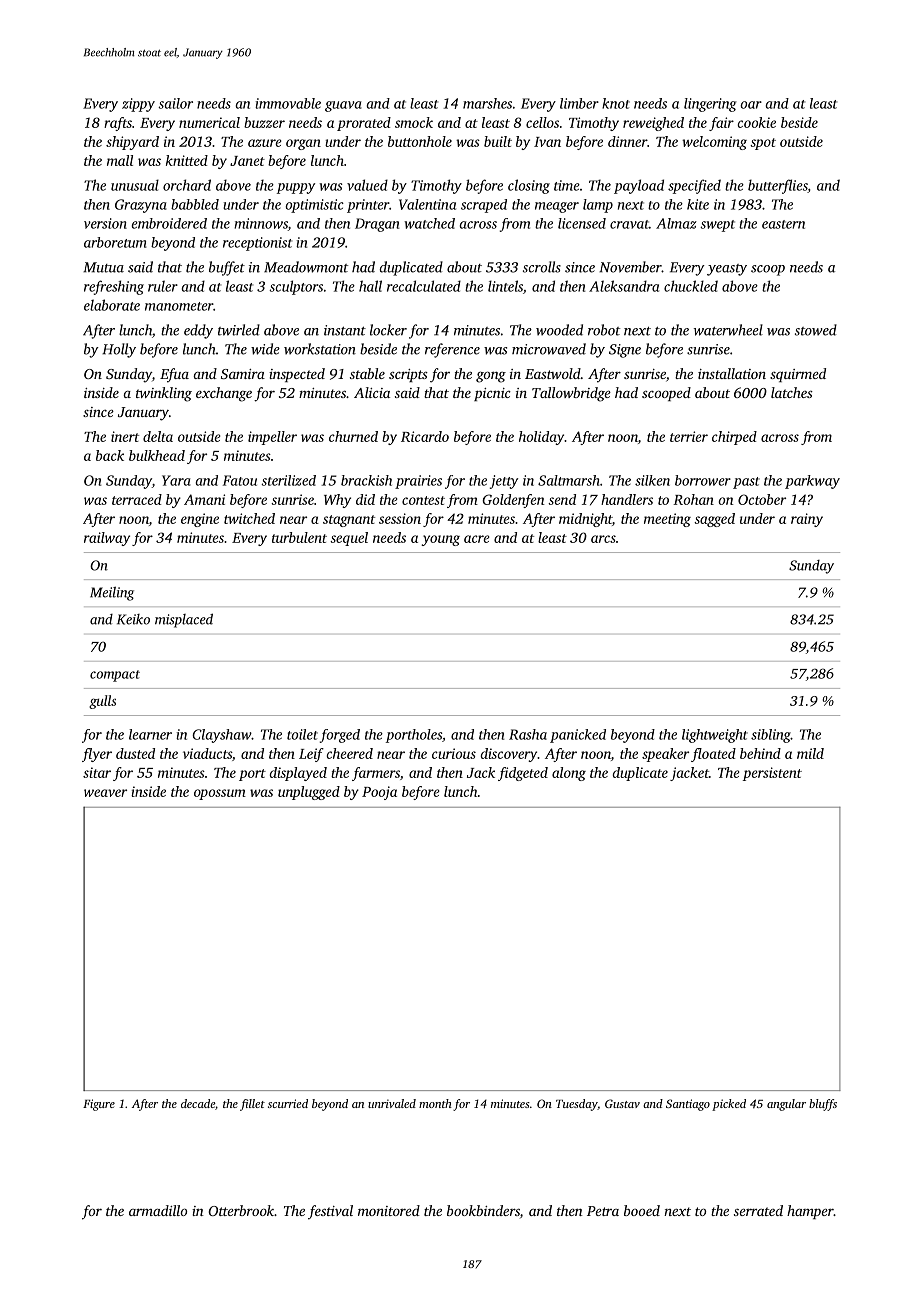  What do you see at coordinates (542, 122) in the screenshot?
I see `cellos` at bounding box center [542, 122].
